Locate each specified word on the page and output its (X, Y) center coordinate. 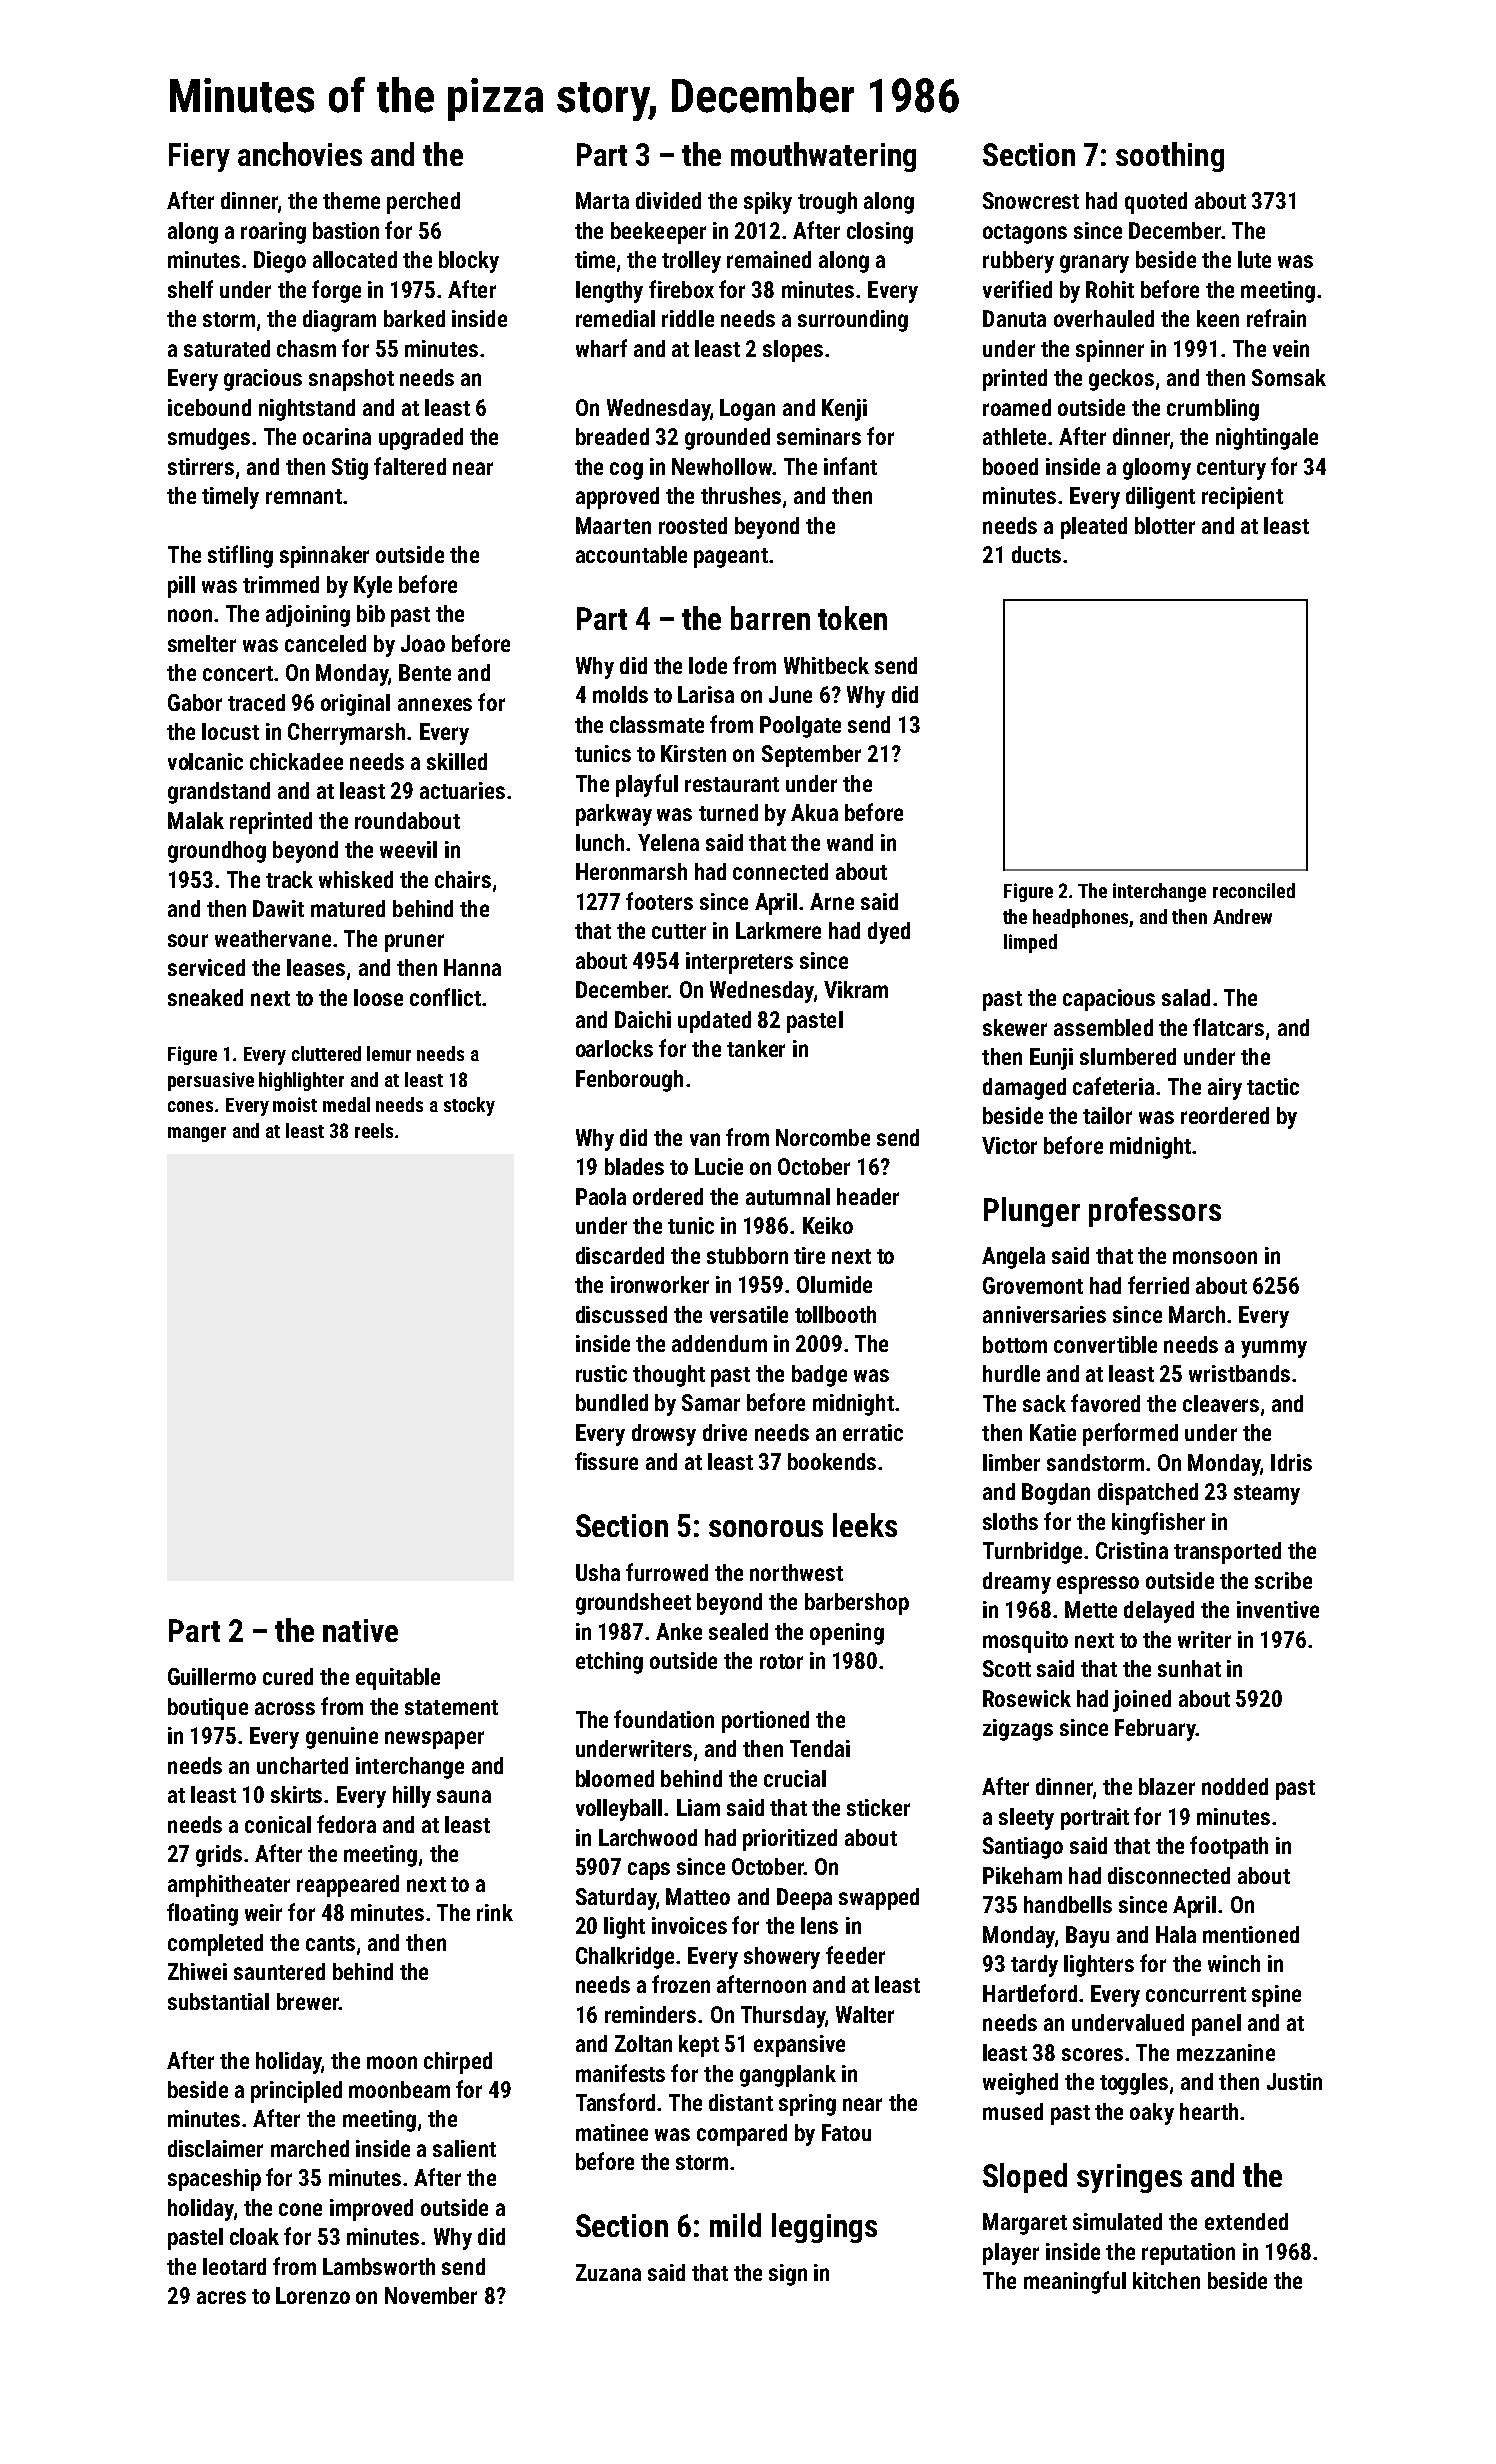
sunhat (1189, 1668)
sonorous (766, 1528)
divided (668, 200)
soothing (1170, 157)
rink (495, 1912)
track (289, 879)
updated (714, 1022)
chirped (458, 2063)
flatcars (1228, 1027)
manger (197, 1134)
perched (423, 203)
